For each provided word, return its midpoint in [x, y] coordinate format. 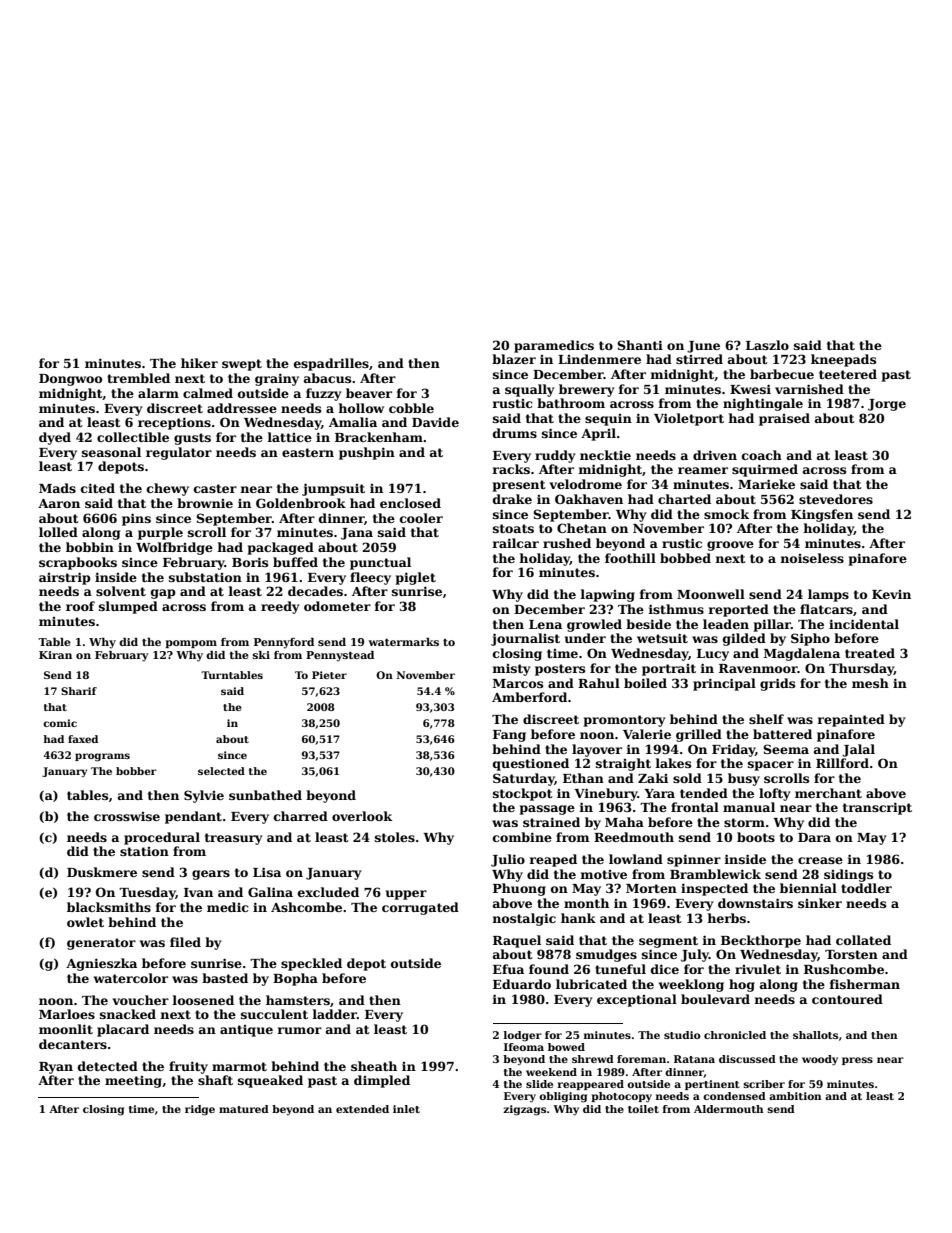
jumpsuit [333, 489]
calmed [208, 393]
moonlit [66, 1029]
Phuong [519, 889]
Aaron [59, 503]
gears [211, 875]
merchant [828, 793]
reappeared [591, 1085]
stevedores [836, 499]
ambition [795, 1096]
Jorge [887, 405]
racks [511, 469]
